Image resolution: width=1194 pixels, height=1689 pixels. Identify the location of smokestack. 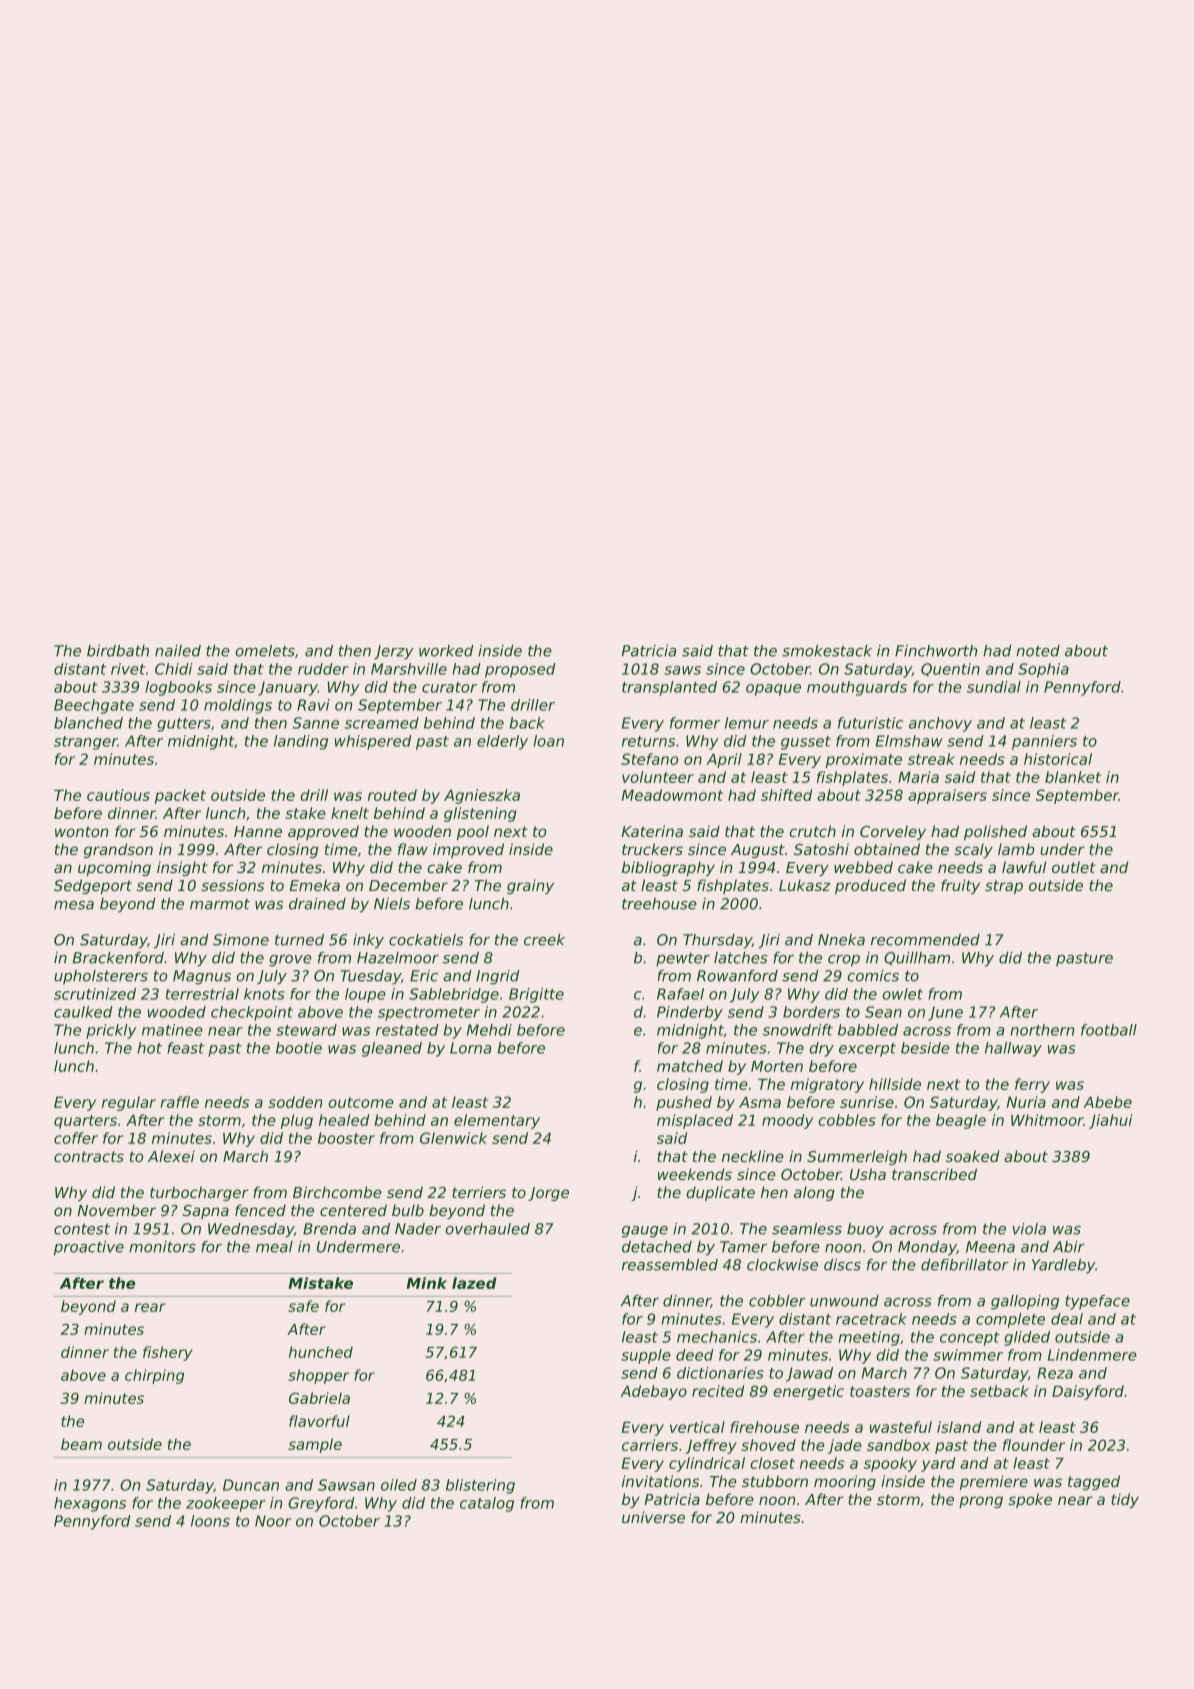
(827, 651).
